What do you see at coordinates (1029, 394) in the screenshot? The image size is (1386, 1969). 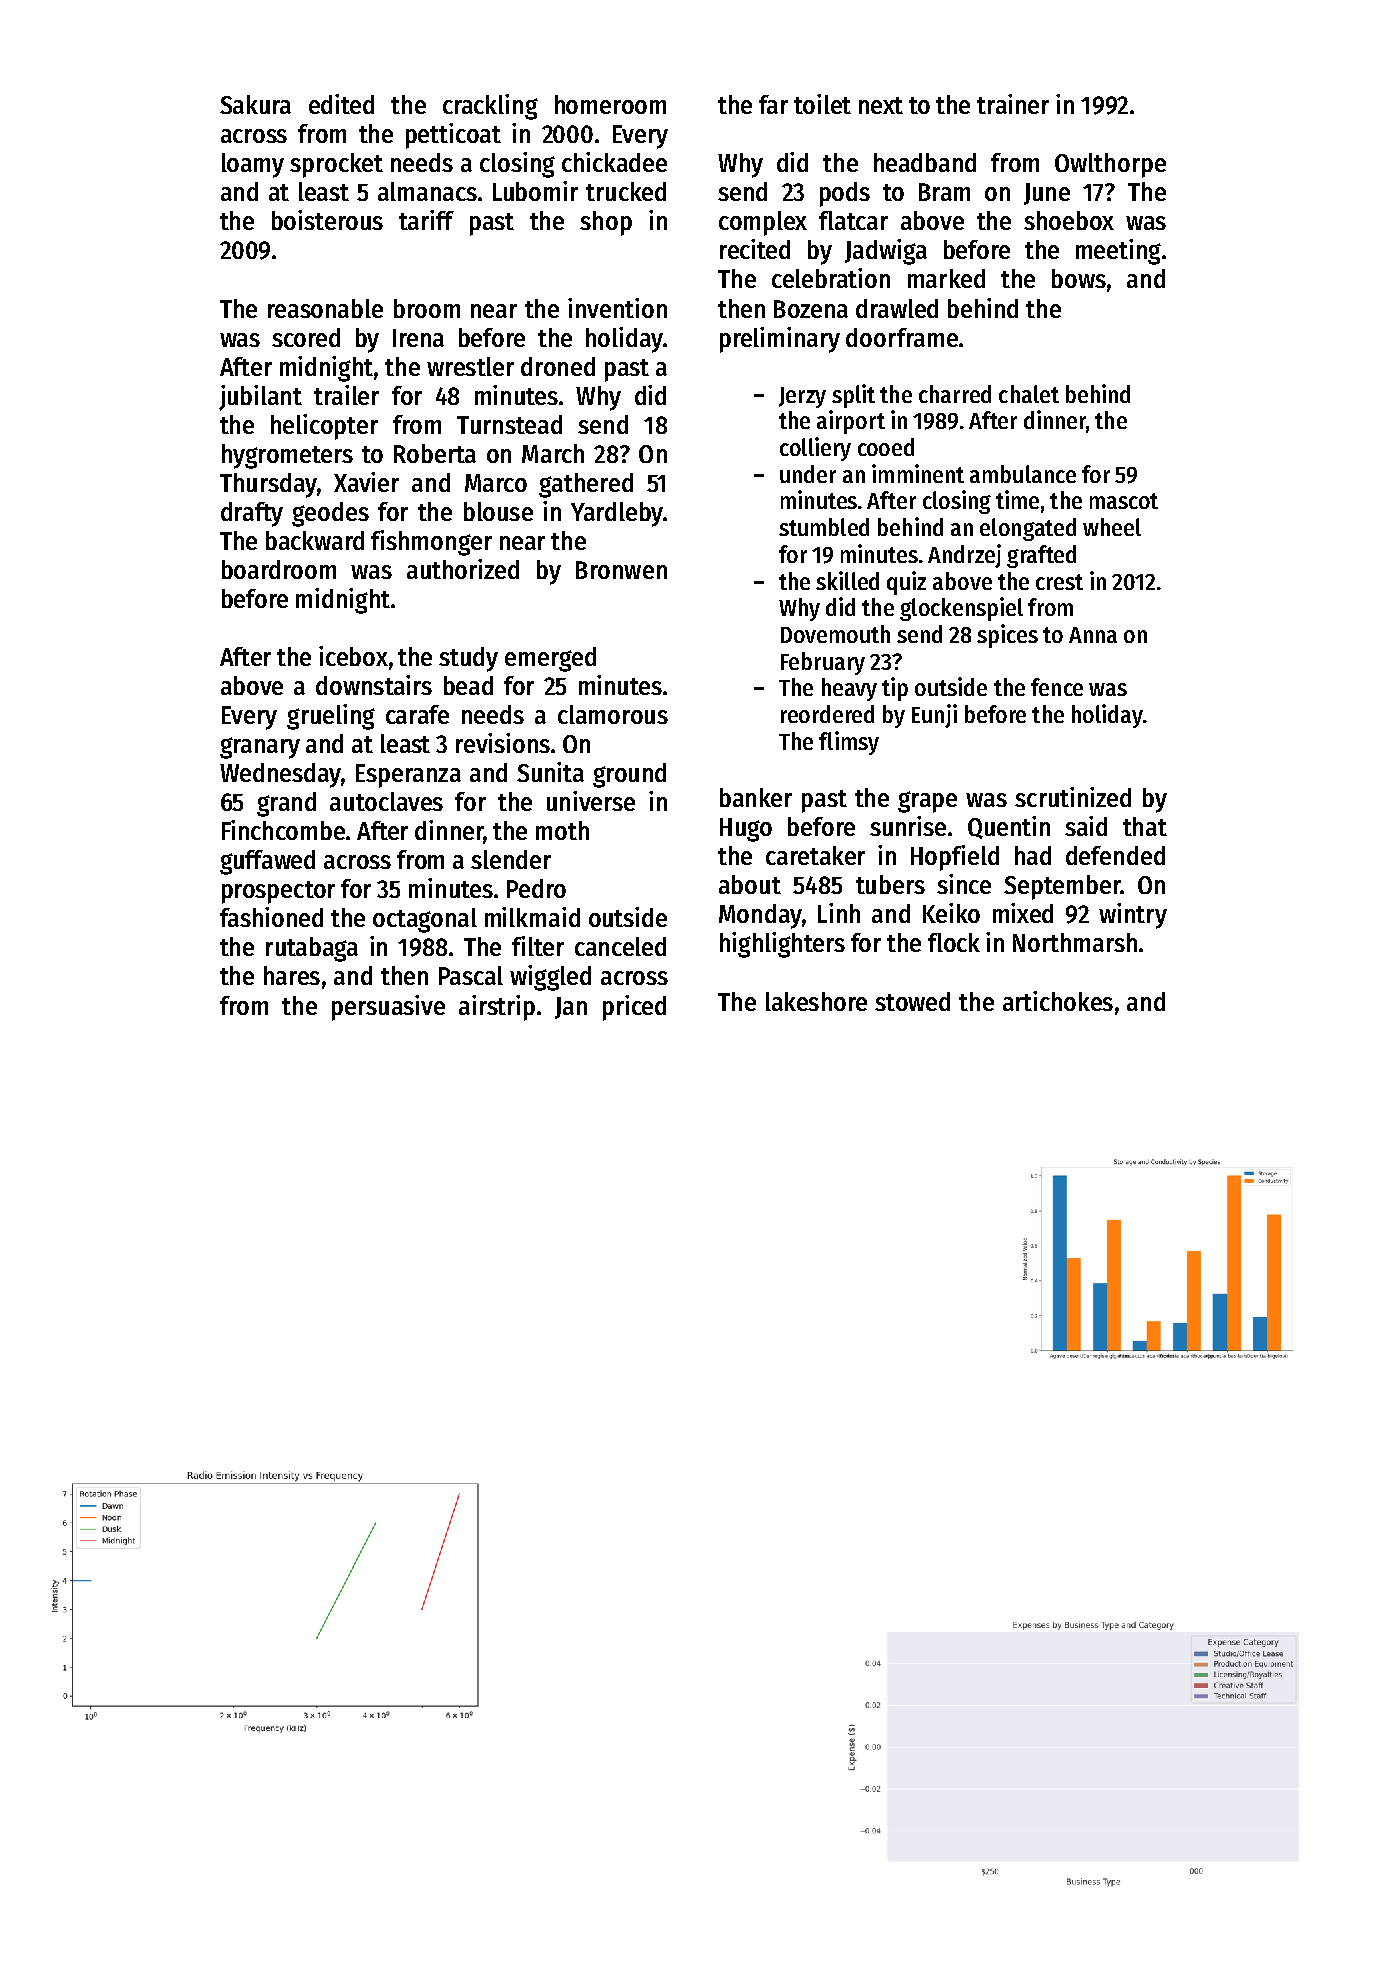 I see `chalet` at bounding box center [1029, 394].
